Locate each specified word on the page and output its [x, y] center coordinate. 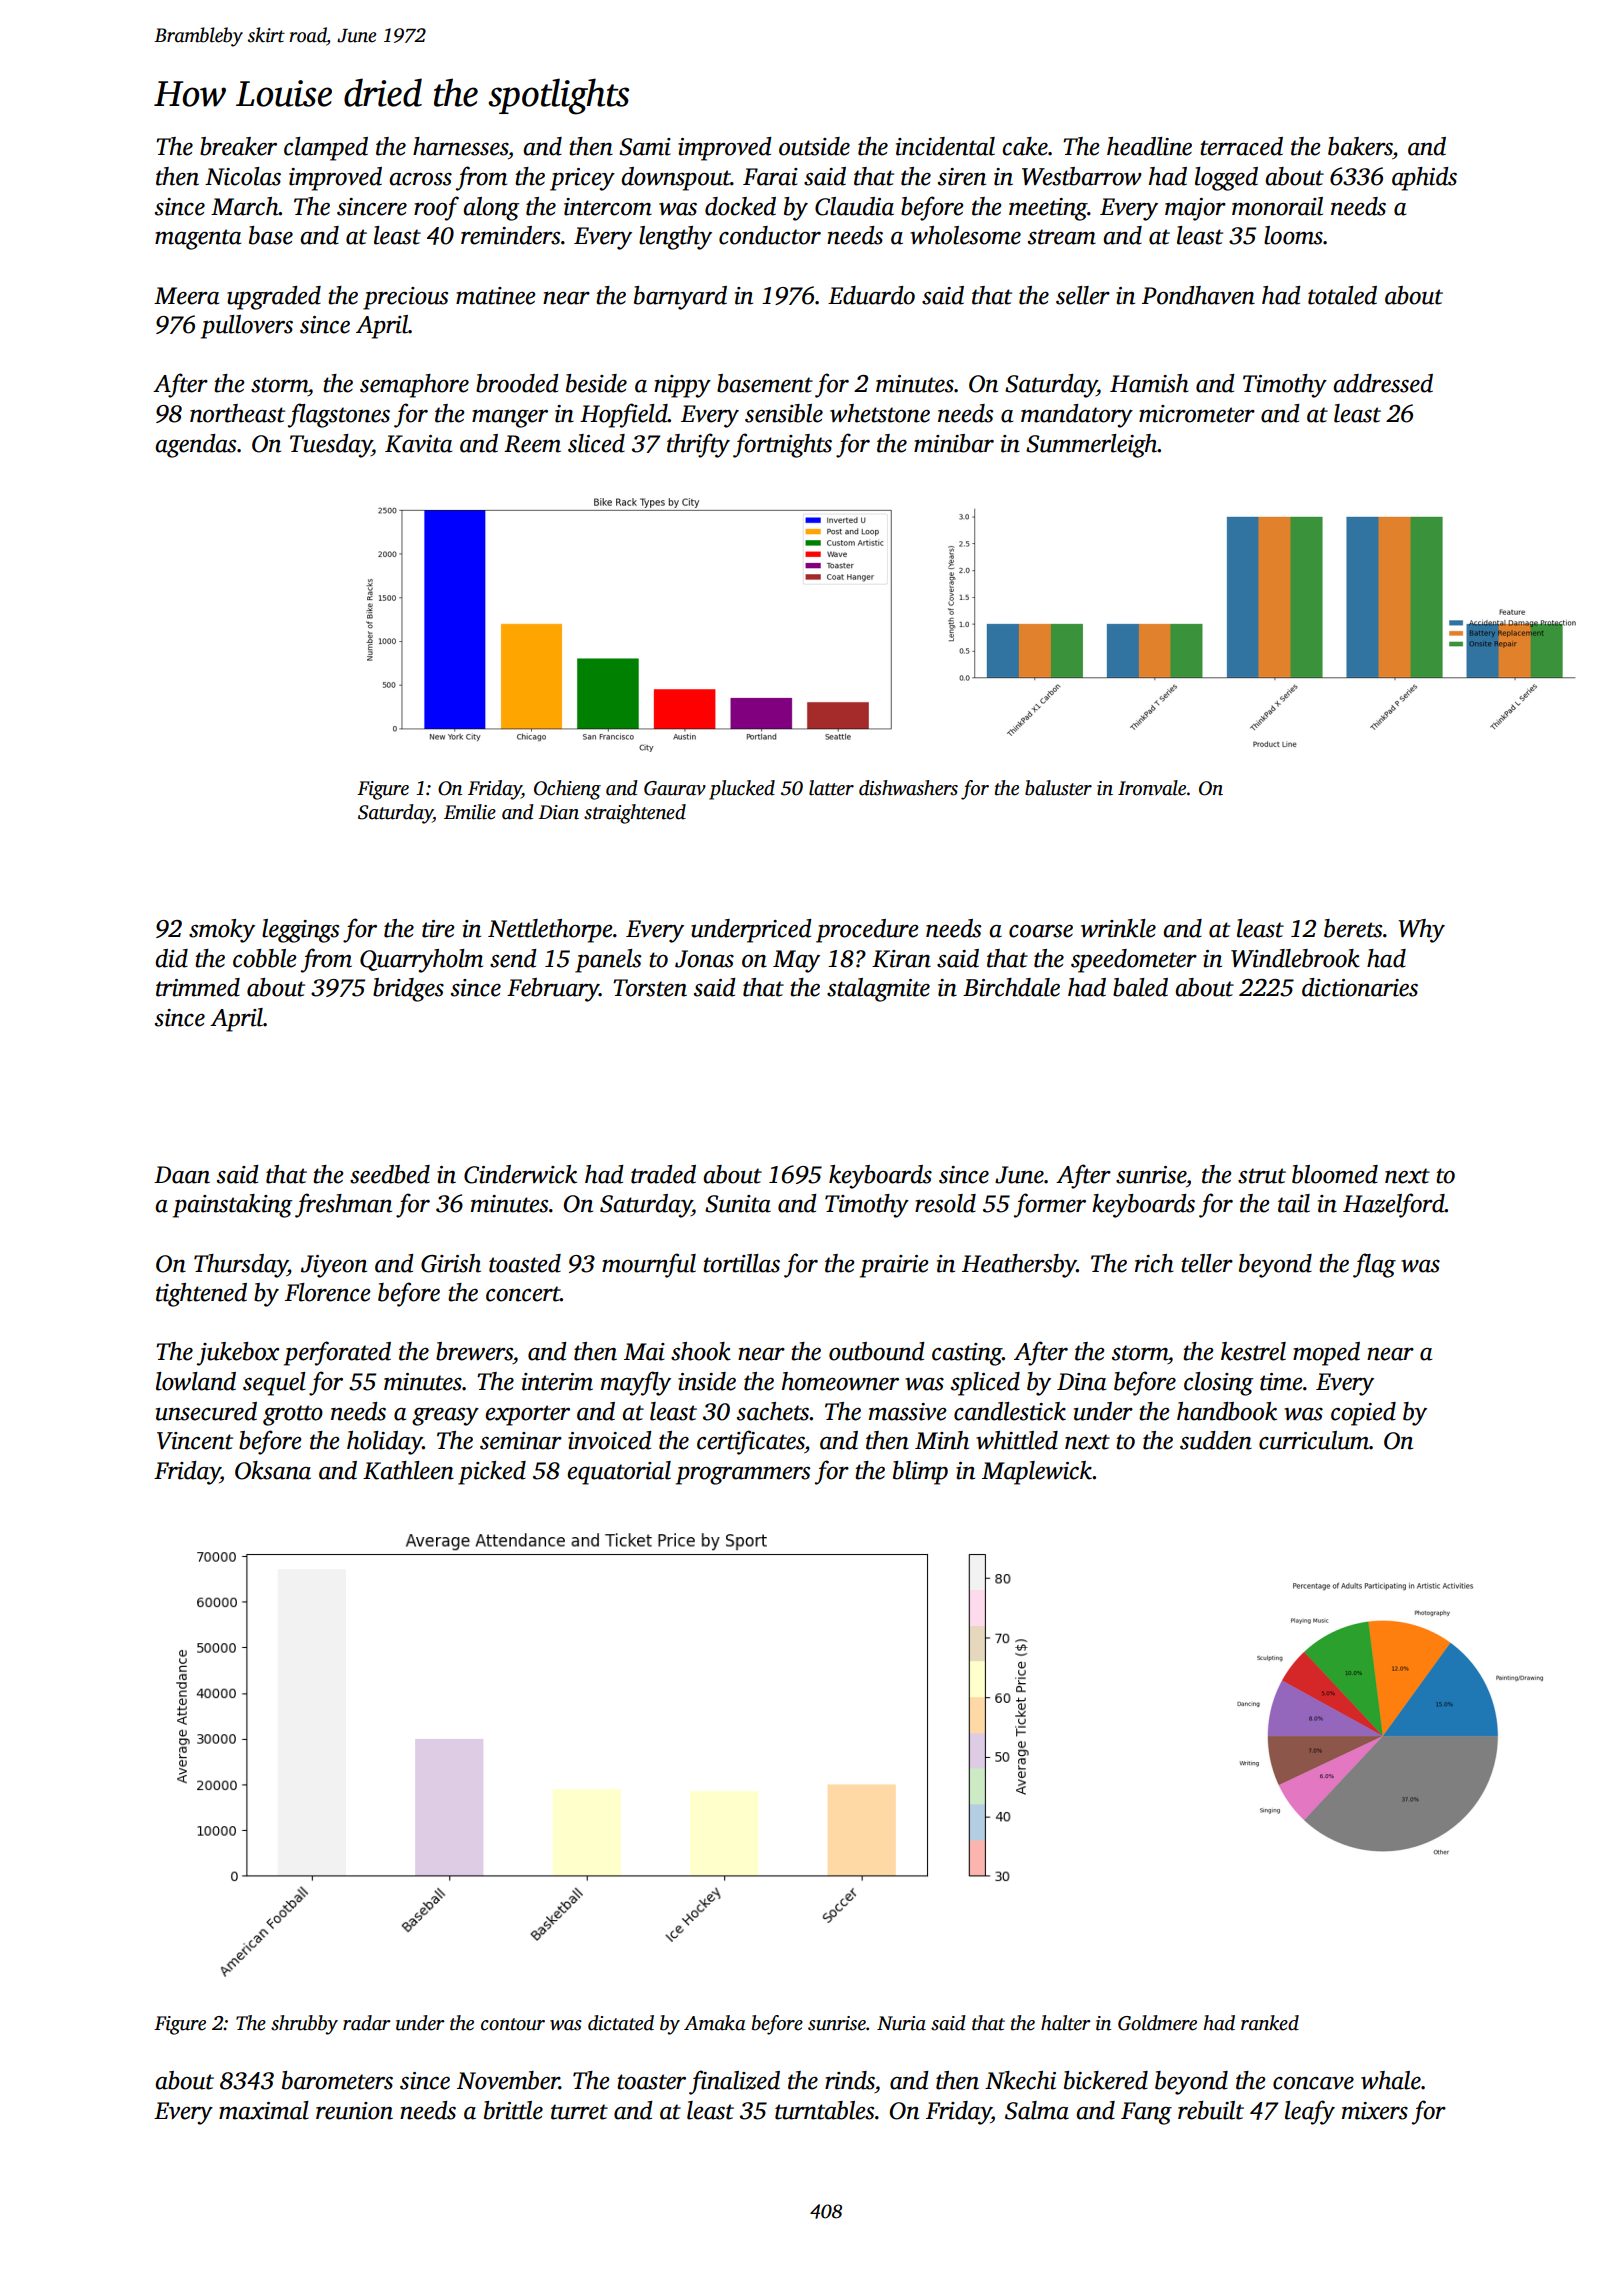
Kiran [901, 959]
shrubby [304, 2025]
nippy [682, 386]
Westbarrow [1082, 176]
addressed [1383, 383]
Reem [532, 444]
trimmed [198, 987]
